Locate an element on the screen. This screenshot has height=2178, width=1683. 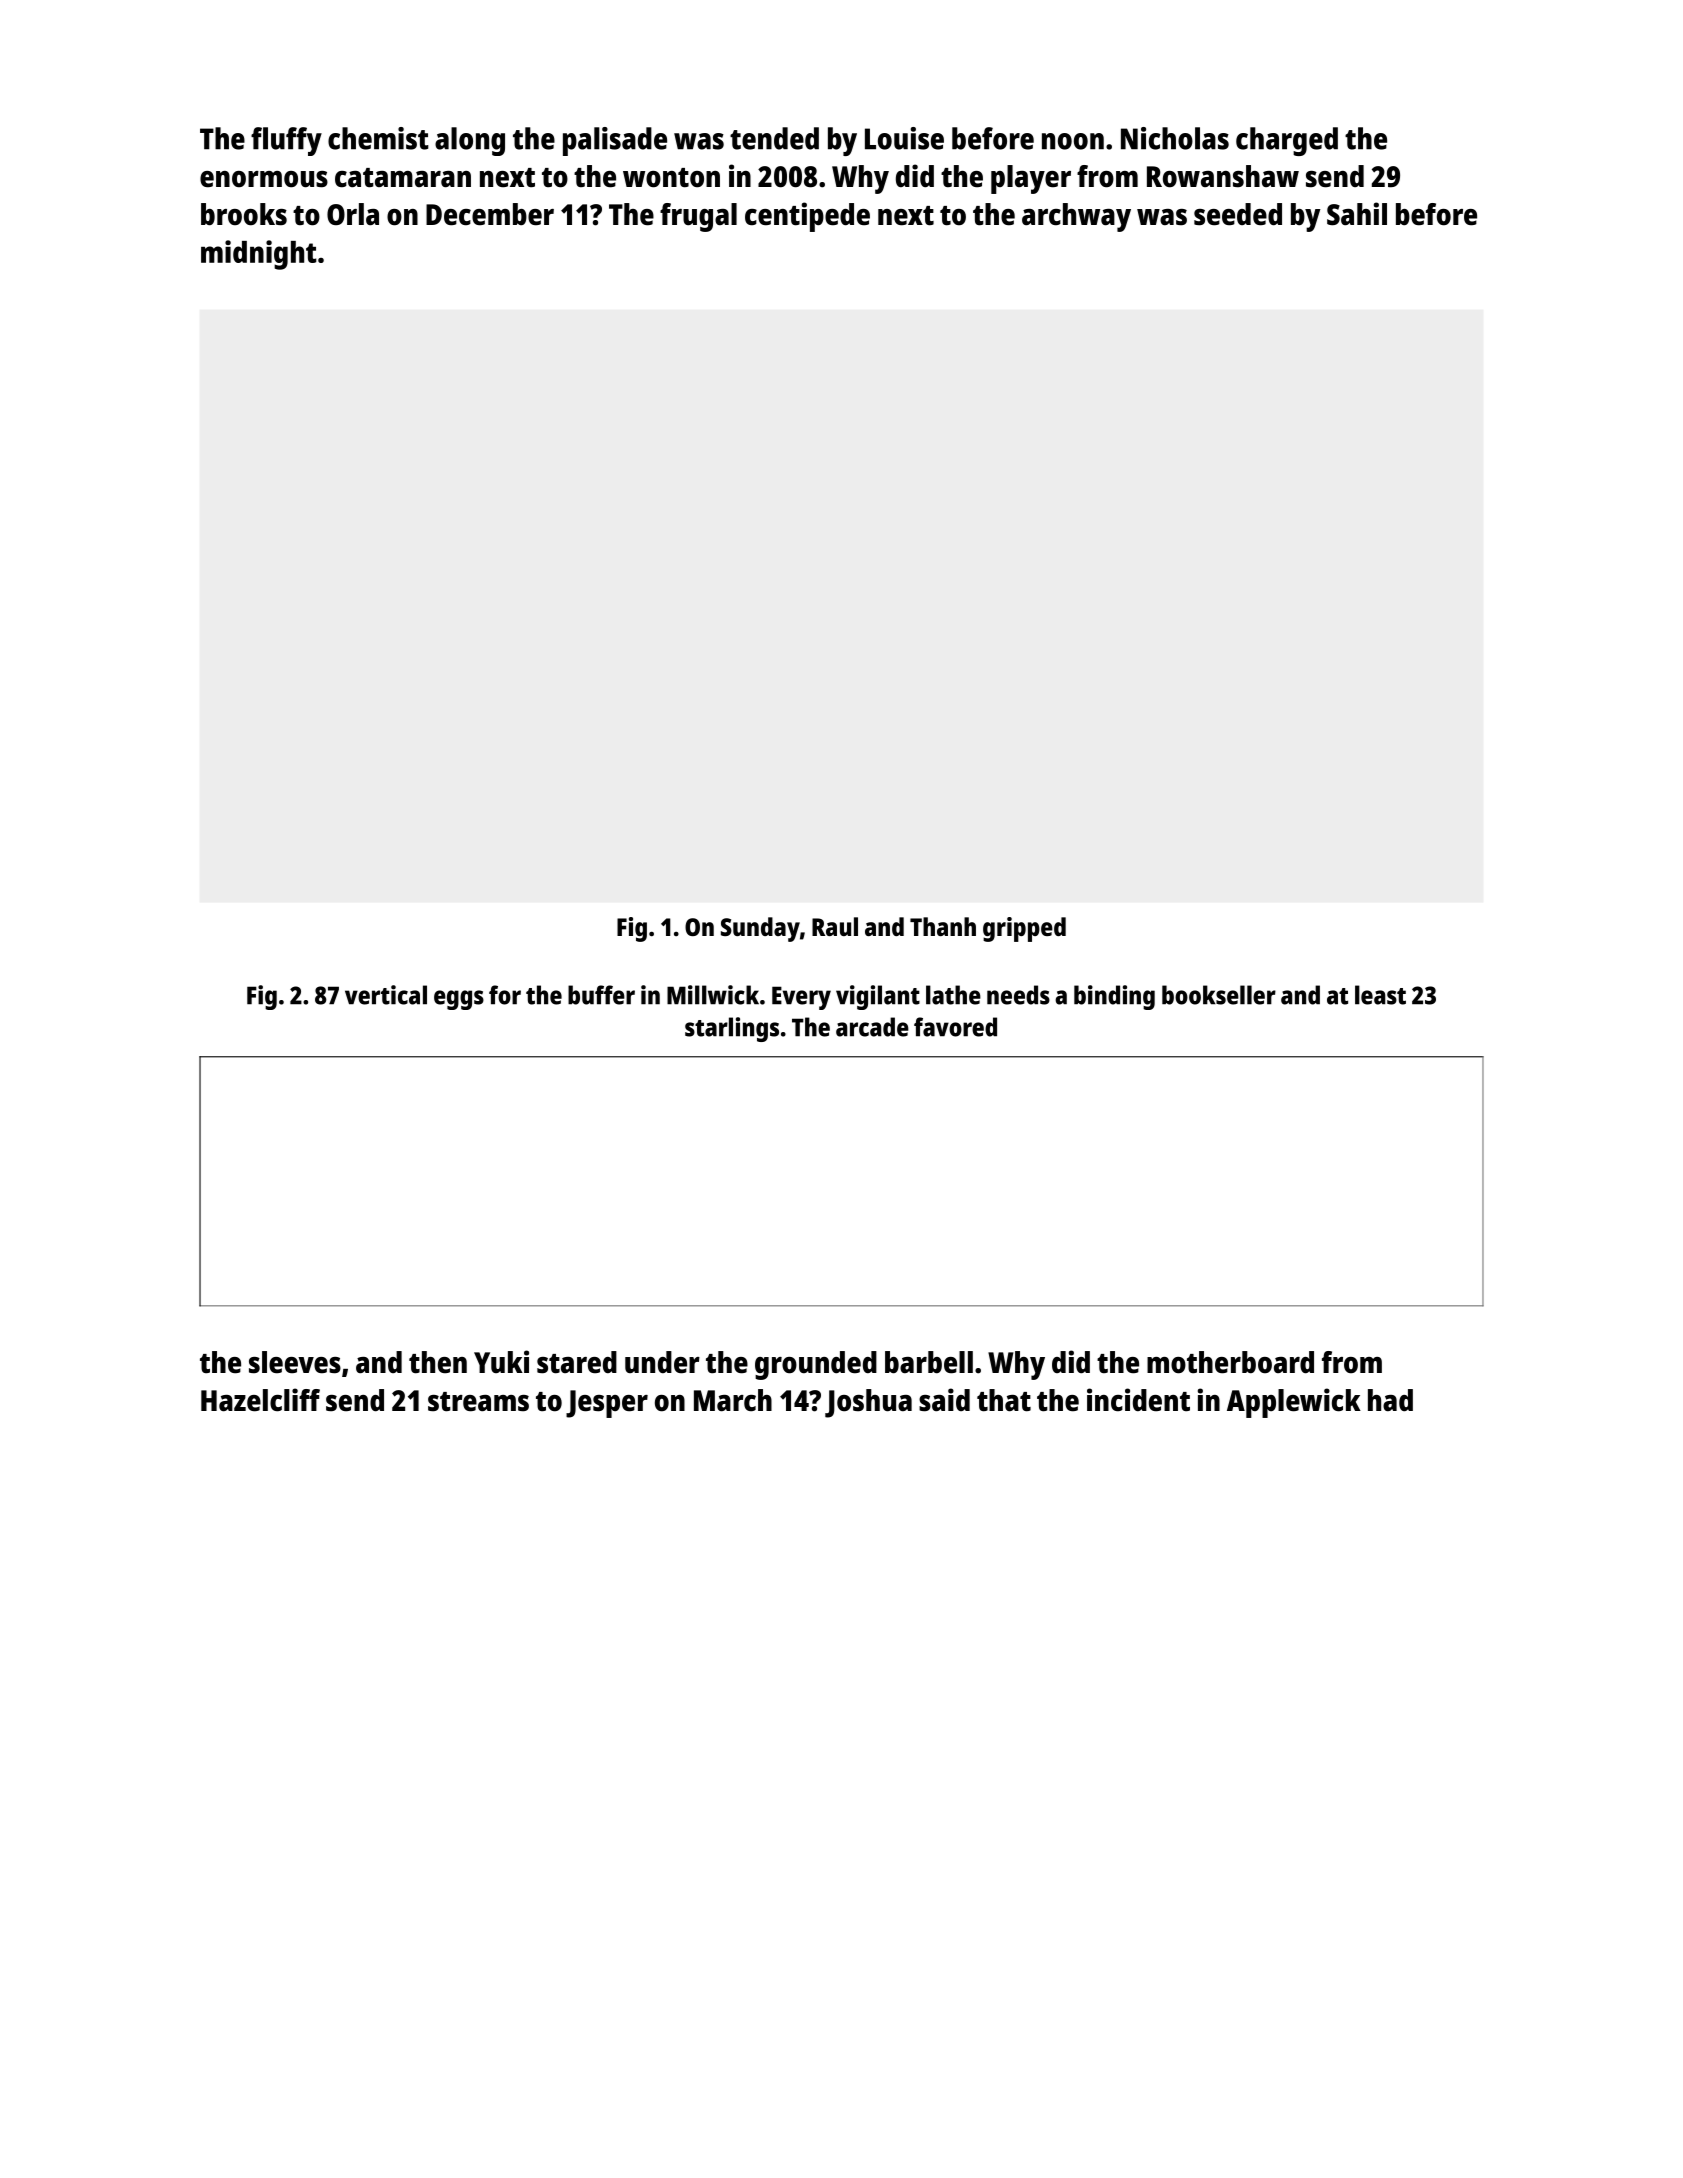
frugal is located at coordinates (698, 217).
